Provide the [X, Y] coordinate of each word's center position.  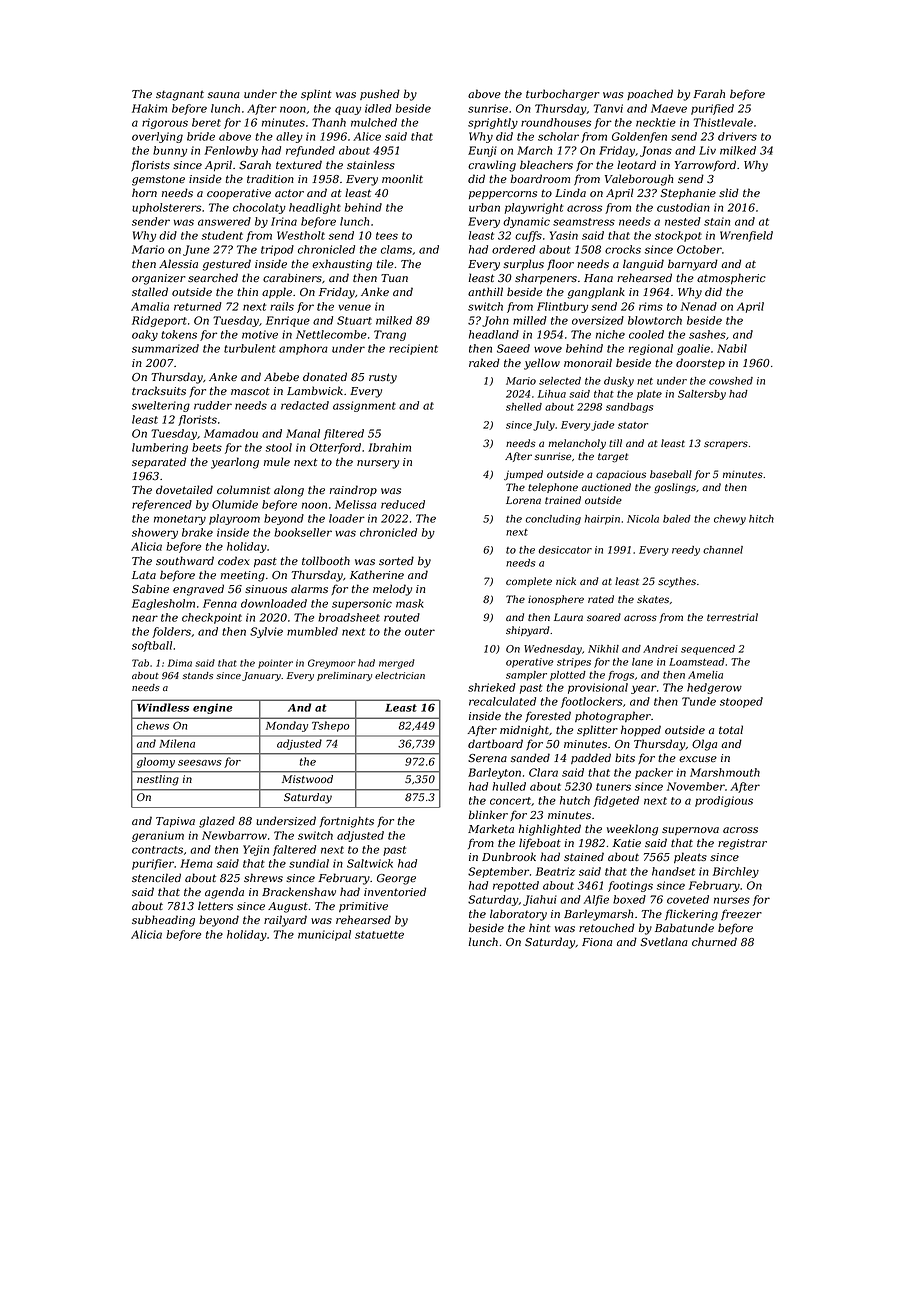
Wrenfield [746, 236]
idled [378, 108]
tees [387, 236]
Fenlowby [231, 151]
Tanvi [608, 108]
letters [215, 905]
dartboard [495, 743]
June [196, 250]
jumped [523, 475]
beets [207, 447]
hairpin [602, 520]
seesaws [200, 763]
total [731, 729]
